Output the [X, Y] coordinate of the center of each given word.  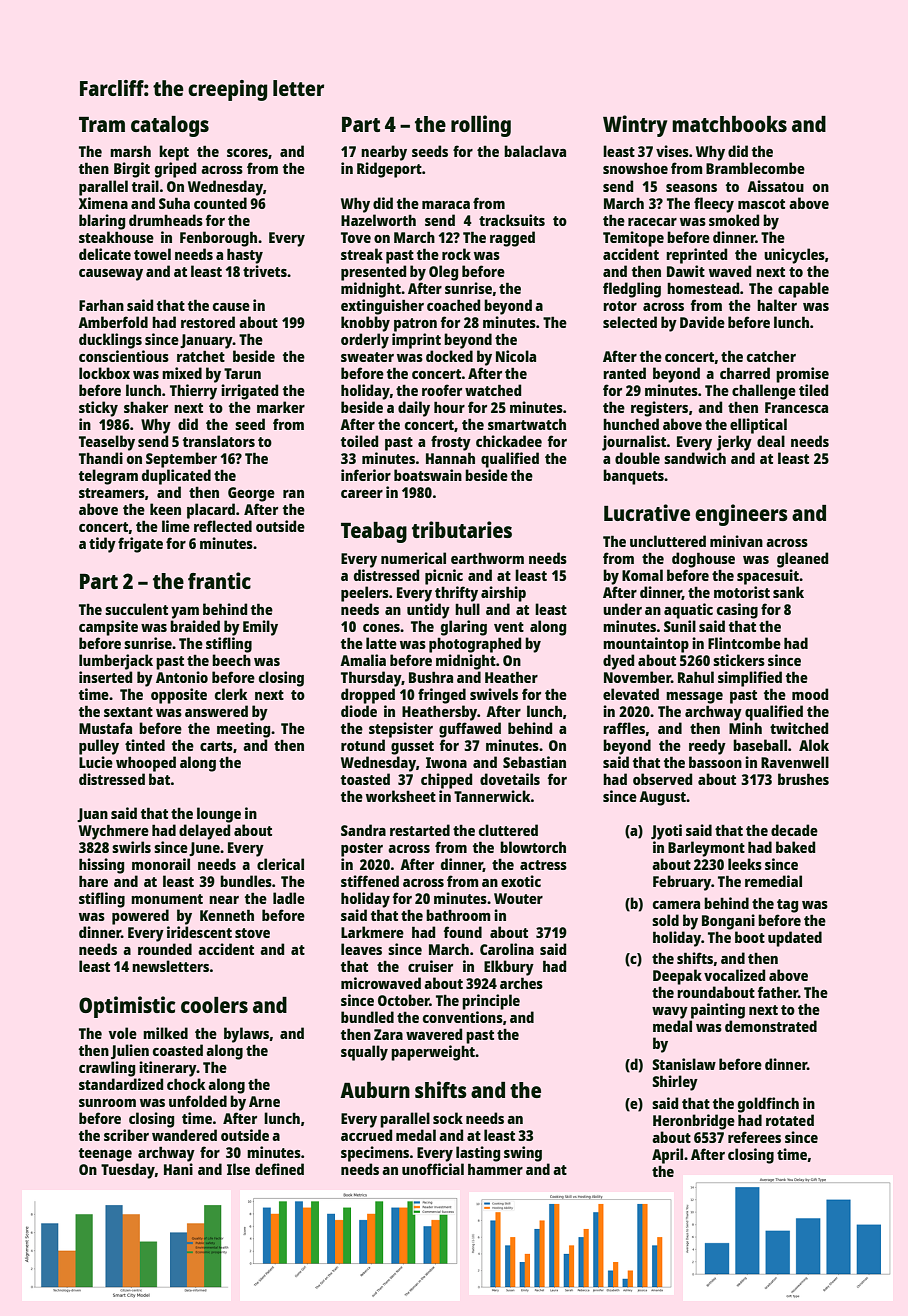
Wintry [635, 126]
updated [795, 939]
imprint [416, 341]
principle [491, 1002]
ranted [624, 373]
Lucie [96, 762]
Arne [264, 1101]
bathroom [458, 915]
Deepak [677, 977]
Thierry [193, 392]
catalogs [170, 126]
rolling [481, 126]
